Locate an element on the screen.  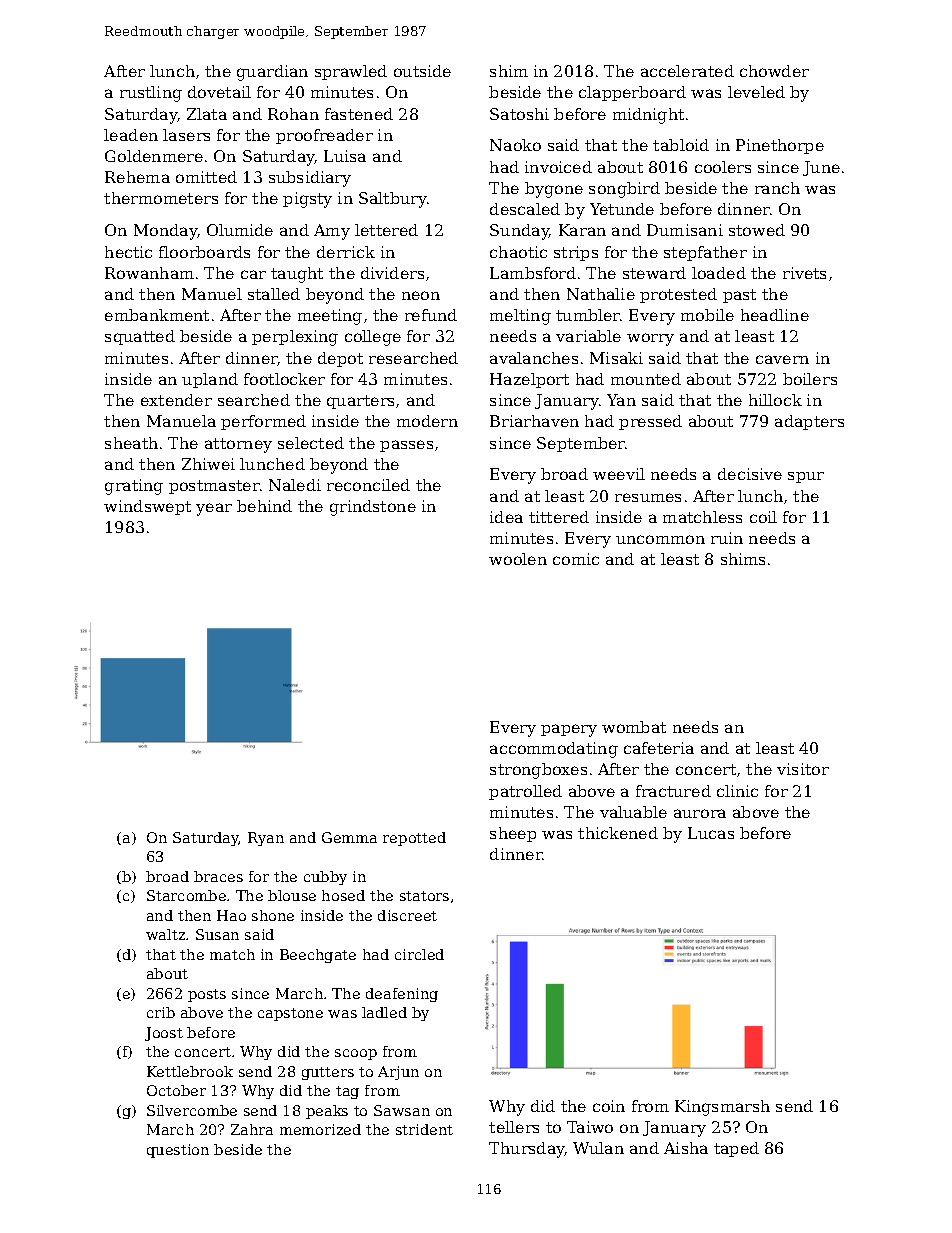
Ryan is located at coordinates (266, 839).
